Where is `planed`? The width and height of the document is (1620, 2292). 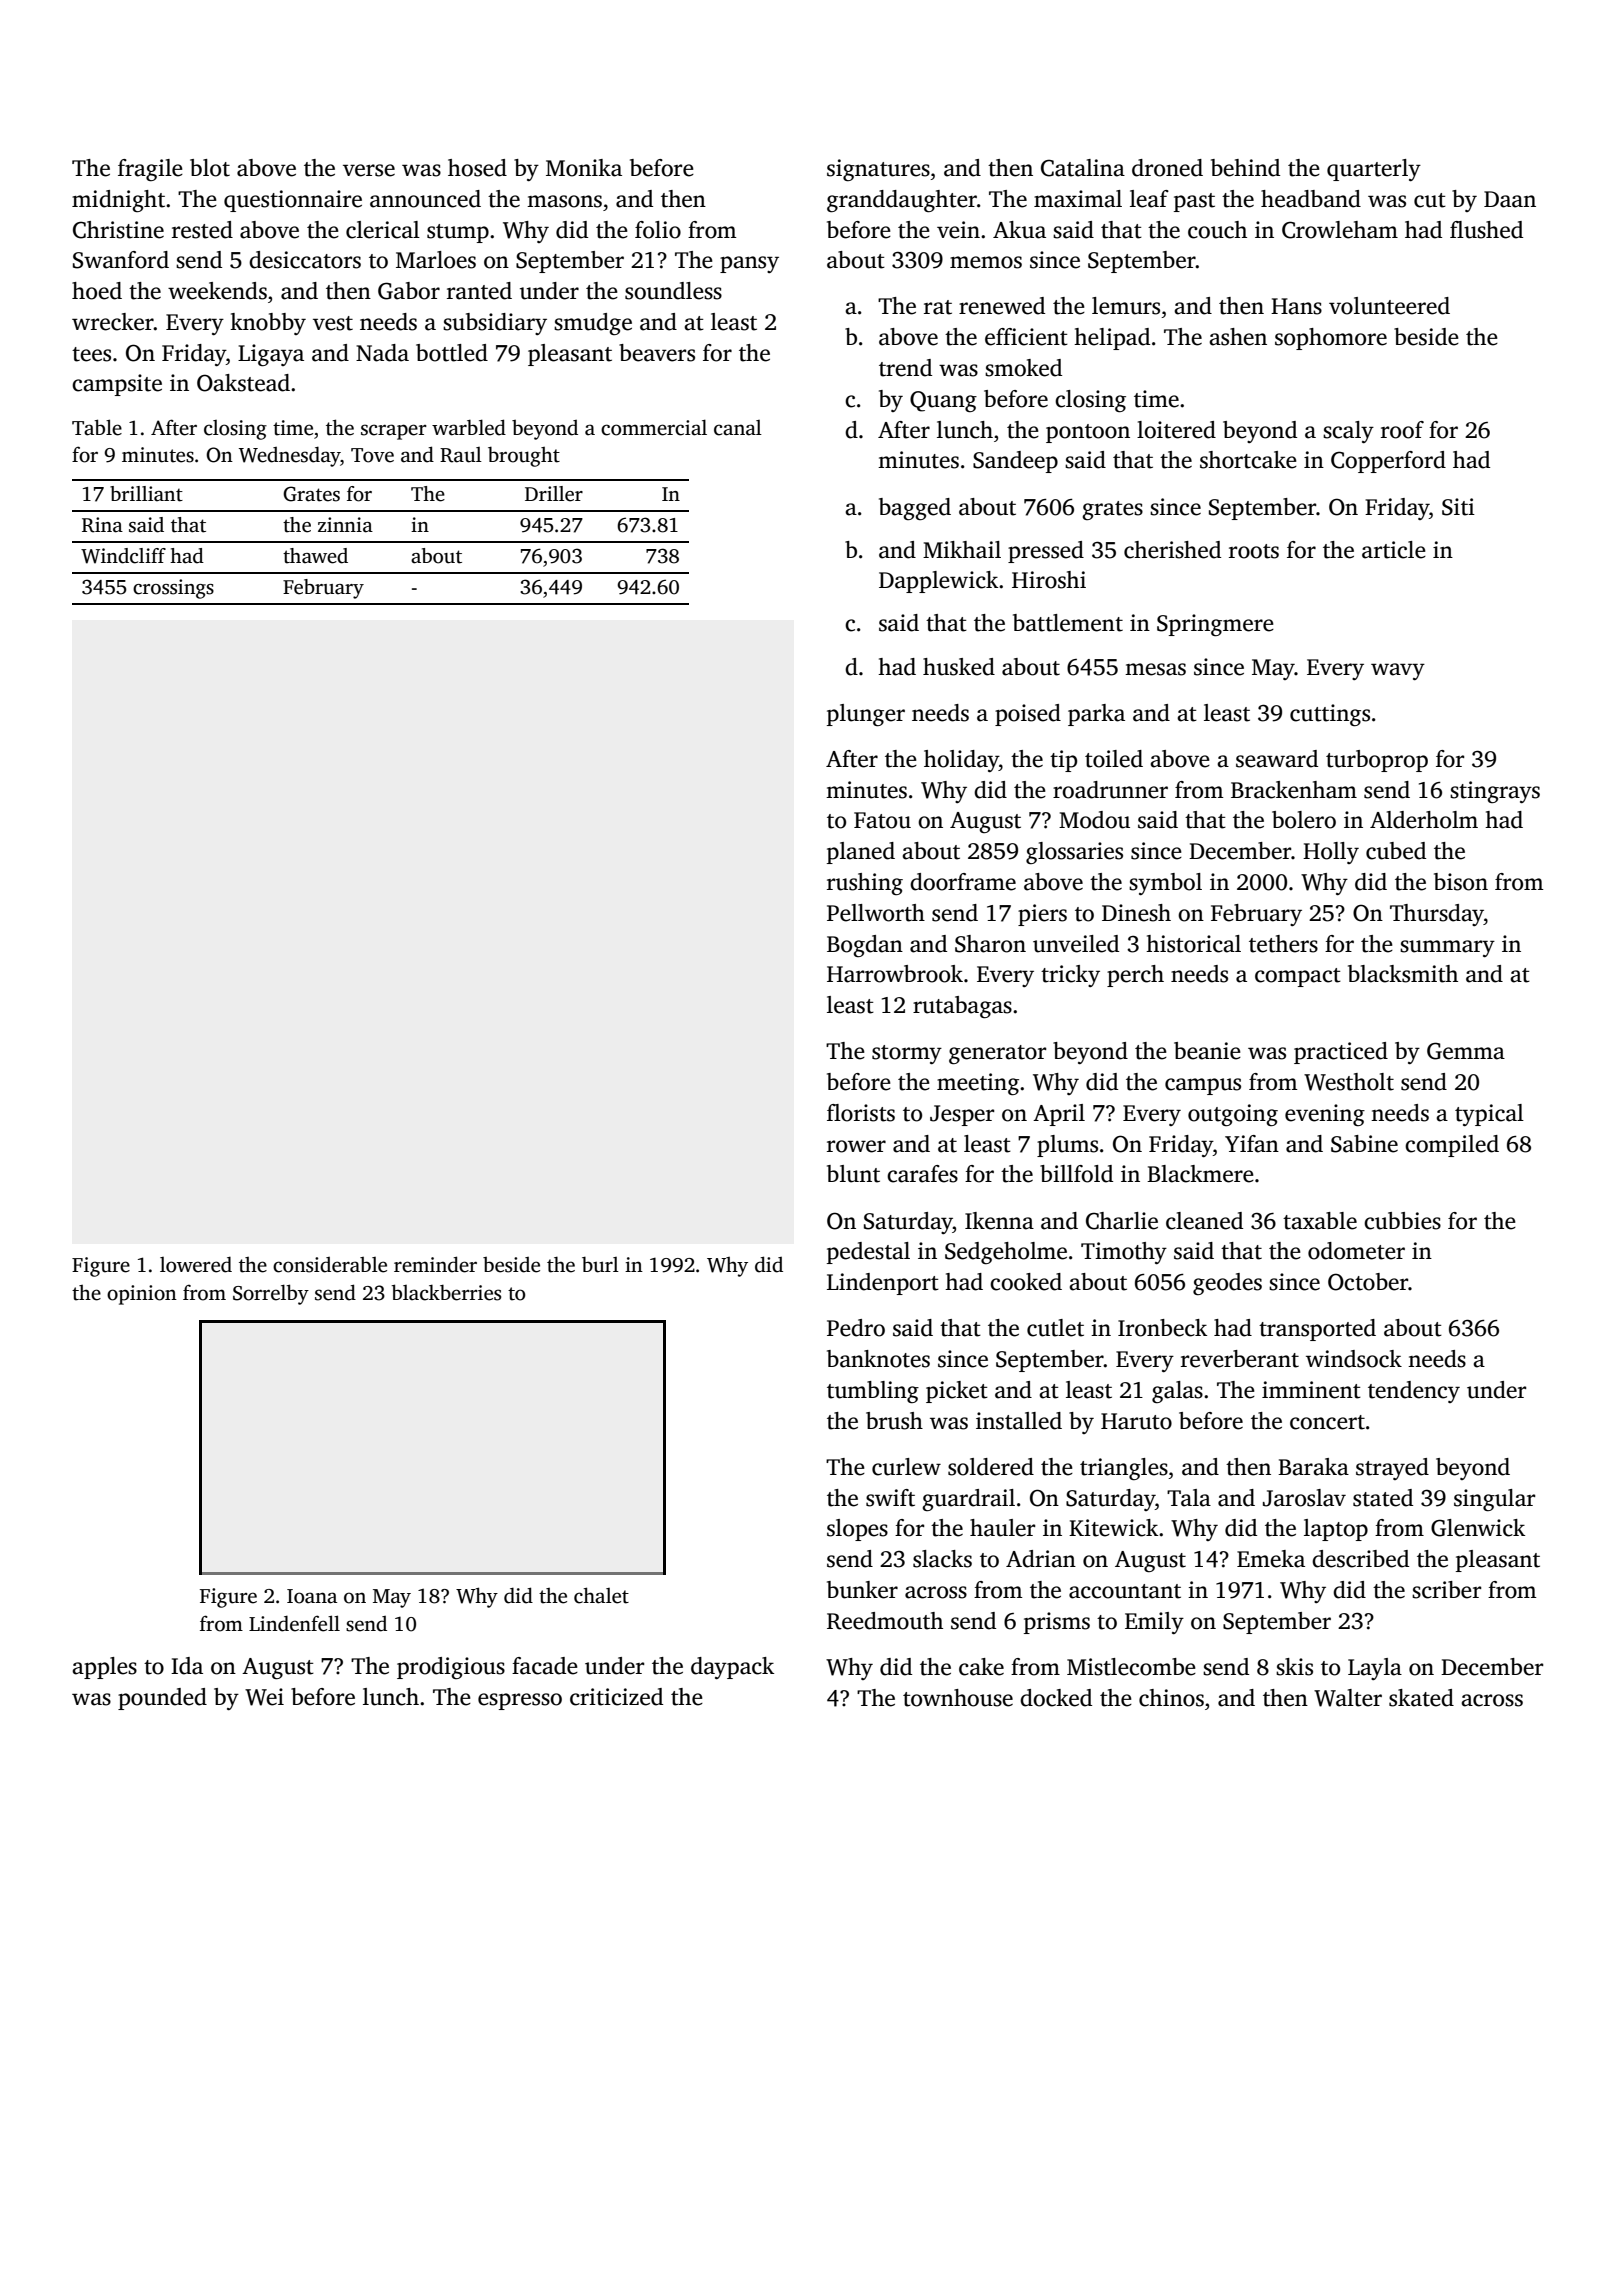
planed is located at coordinates (861, 853).
